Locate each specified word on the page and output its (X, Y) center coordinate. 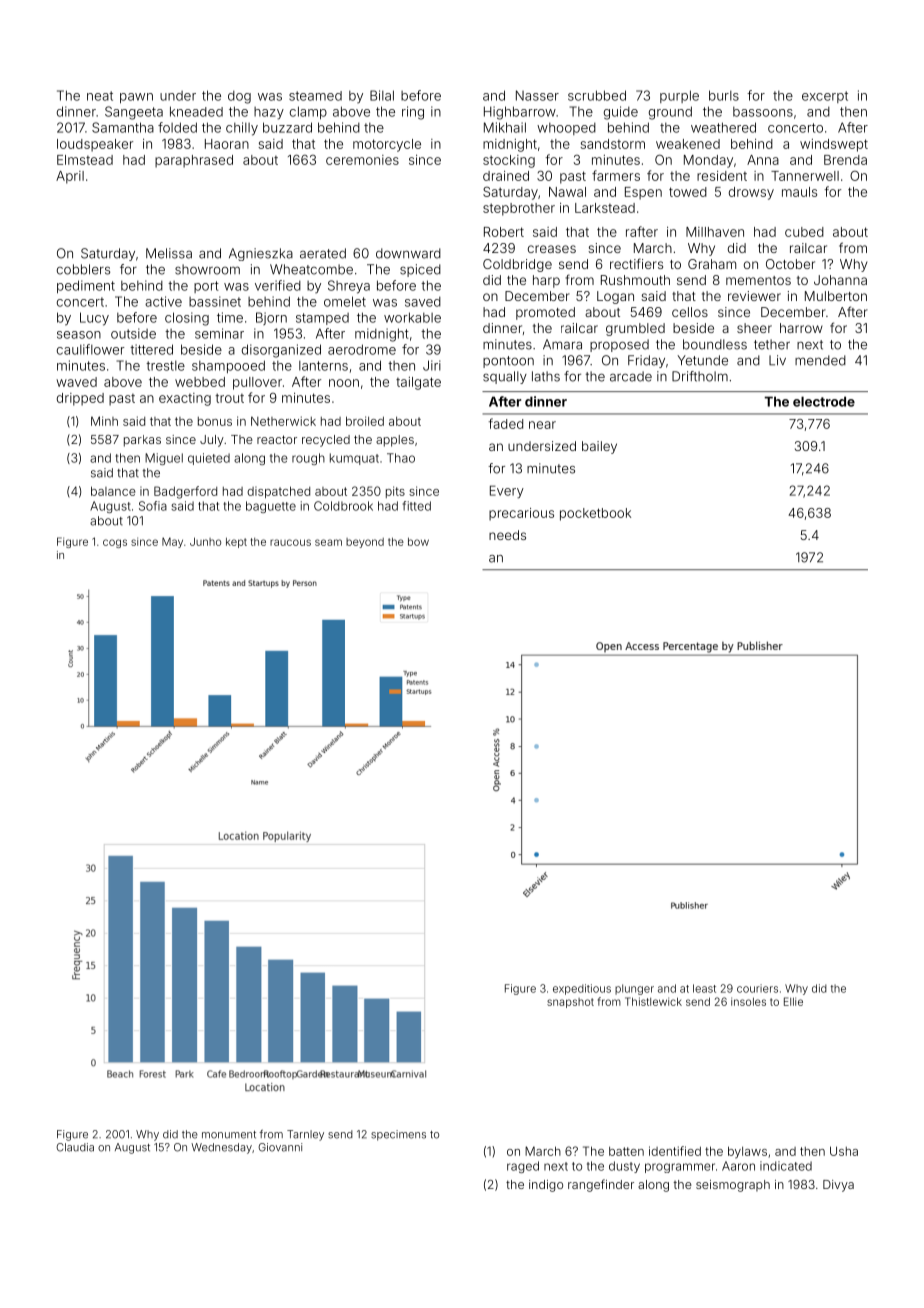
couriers (757, 988)
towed (688, 192)
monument (229, 1135)
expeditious (582, 989)
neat (100, 96)
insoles (748, 1001)
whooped (566, 129)
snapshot (570, 1003)
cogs (115, 543)
